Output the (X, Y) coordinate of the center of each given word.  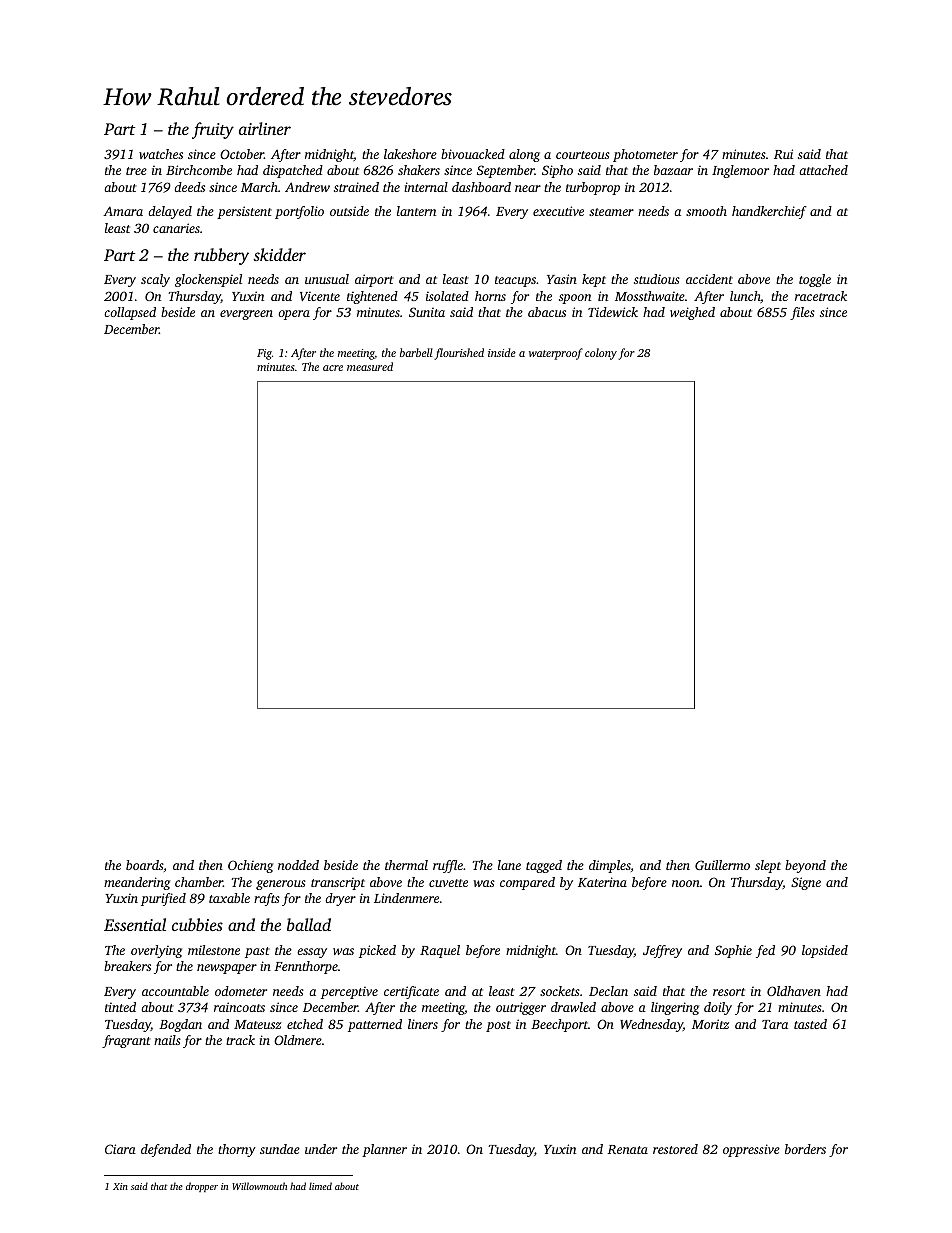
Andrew (307, 187)
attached (823, 170)
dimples (610, 866)
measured (370, 366)
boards (144, 865)
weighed (692, 313)
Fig (264, 354)
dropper (202, 1187)
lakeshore (410, 154)
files (802, 313)
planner (384, 1150)
